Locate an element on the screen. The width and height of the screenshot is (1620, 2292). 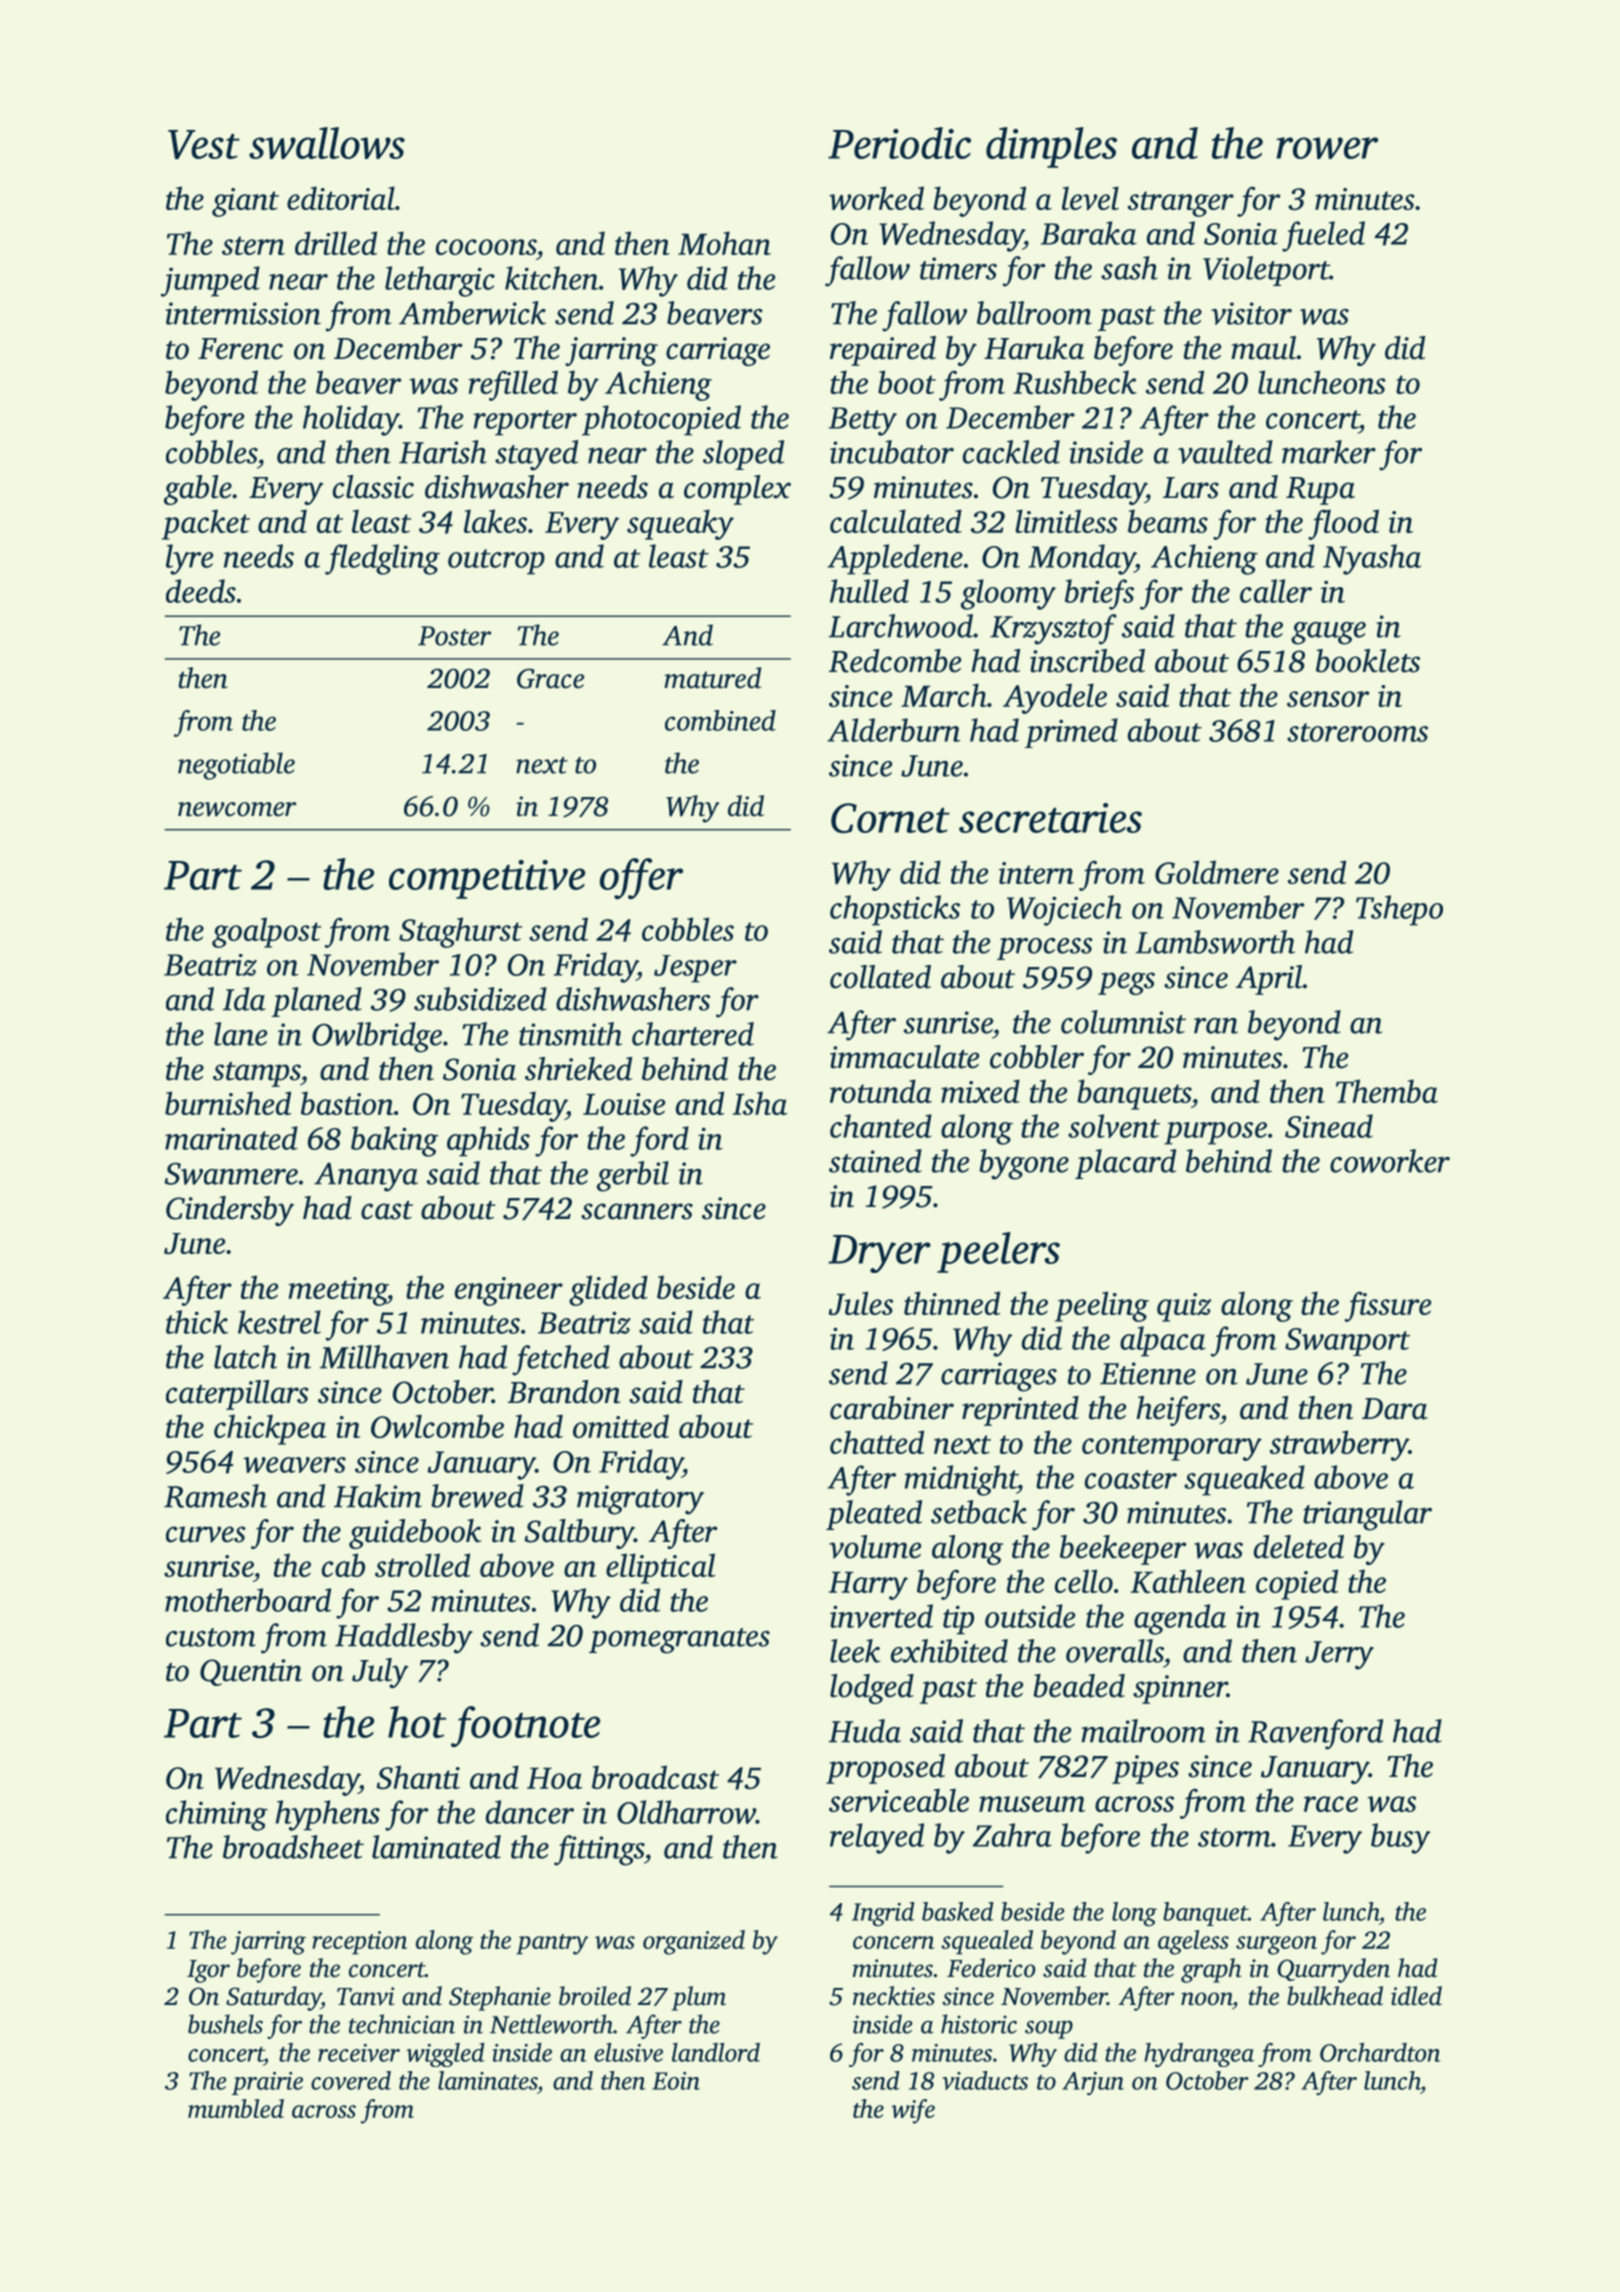
competitive is located at coordinates (487, 879).
